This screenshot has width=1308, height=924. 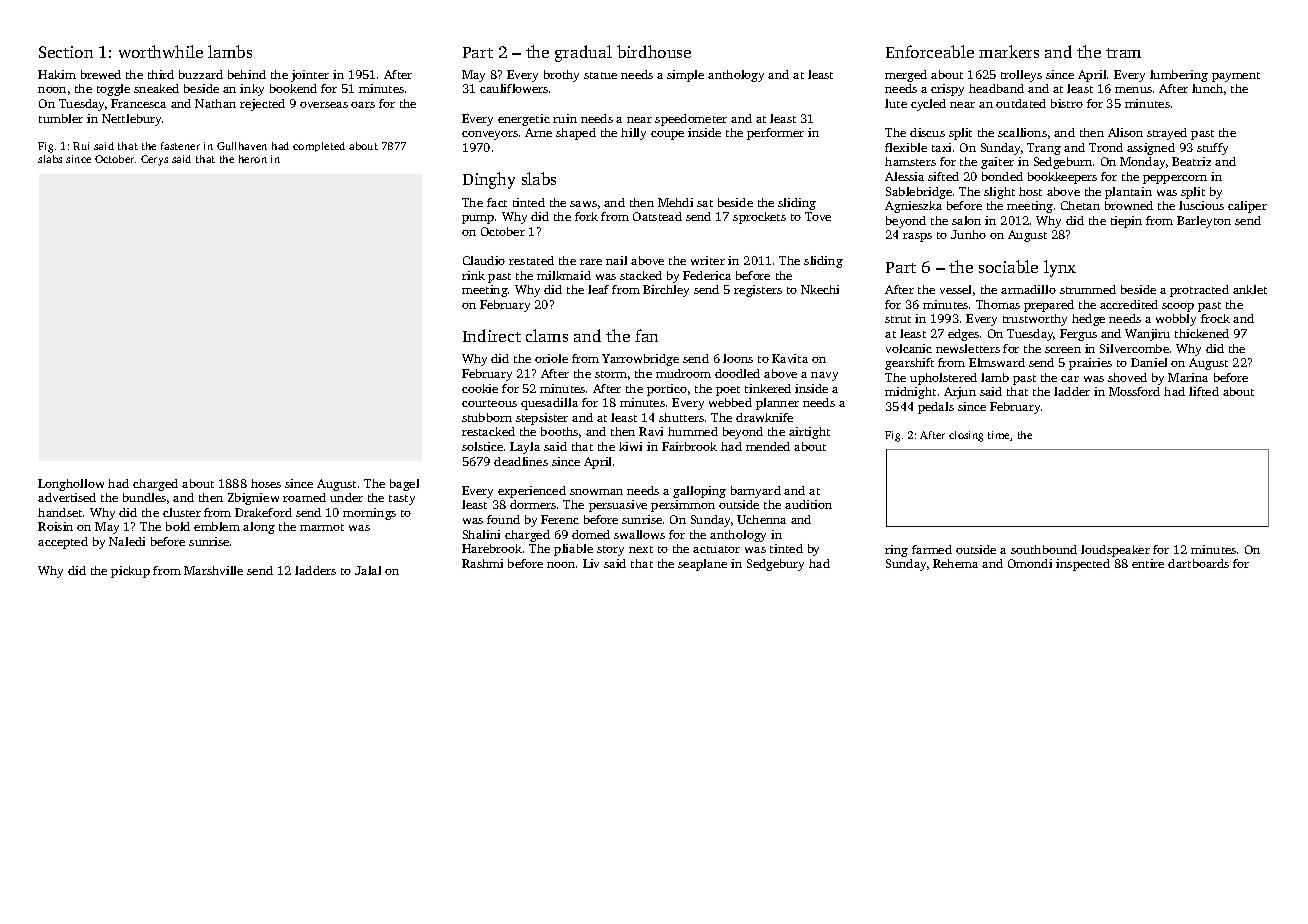 I want to click on tram, so click(x=1123, y=53).
